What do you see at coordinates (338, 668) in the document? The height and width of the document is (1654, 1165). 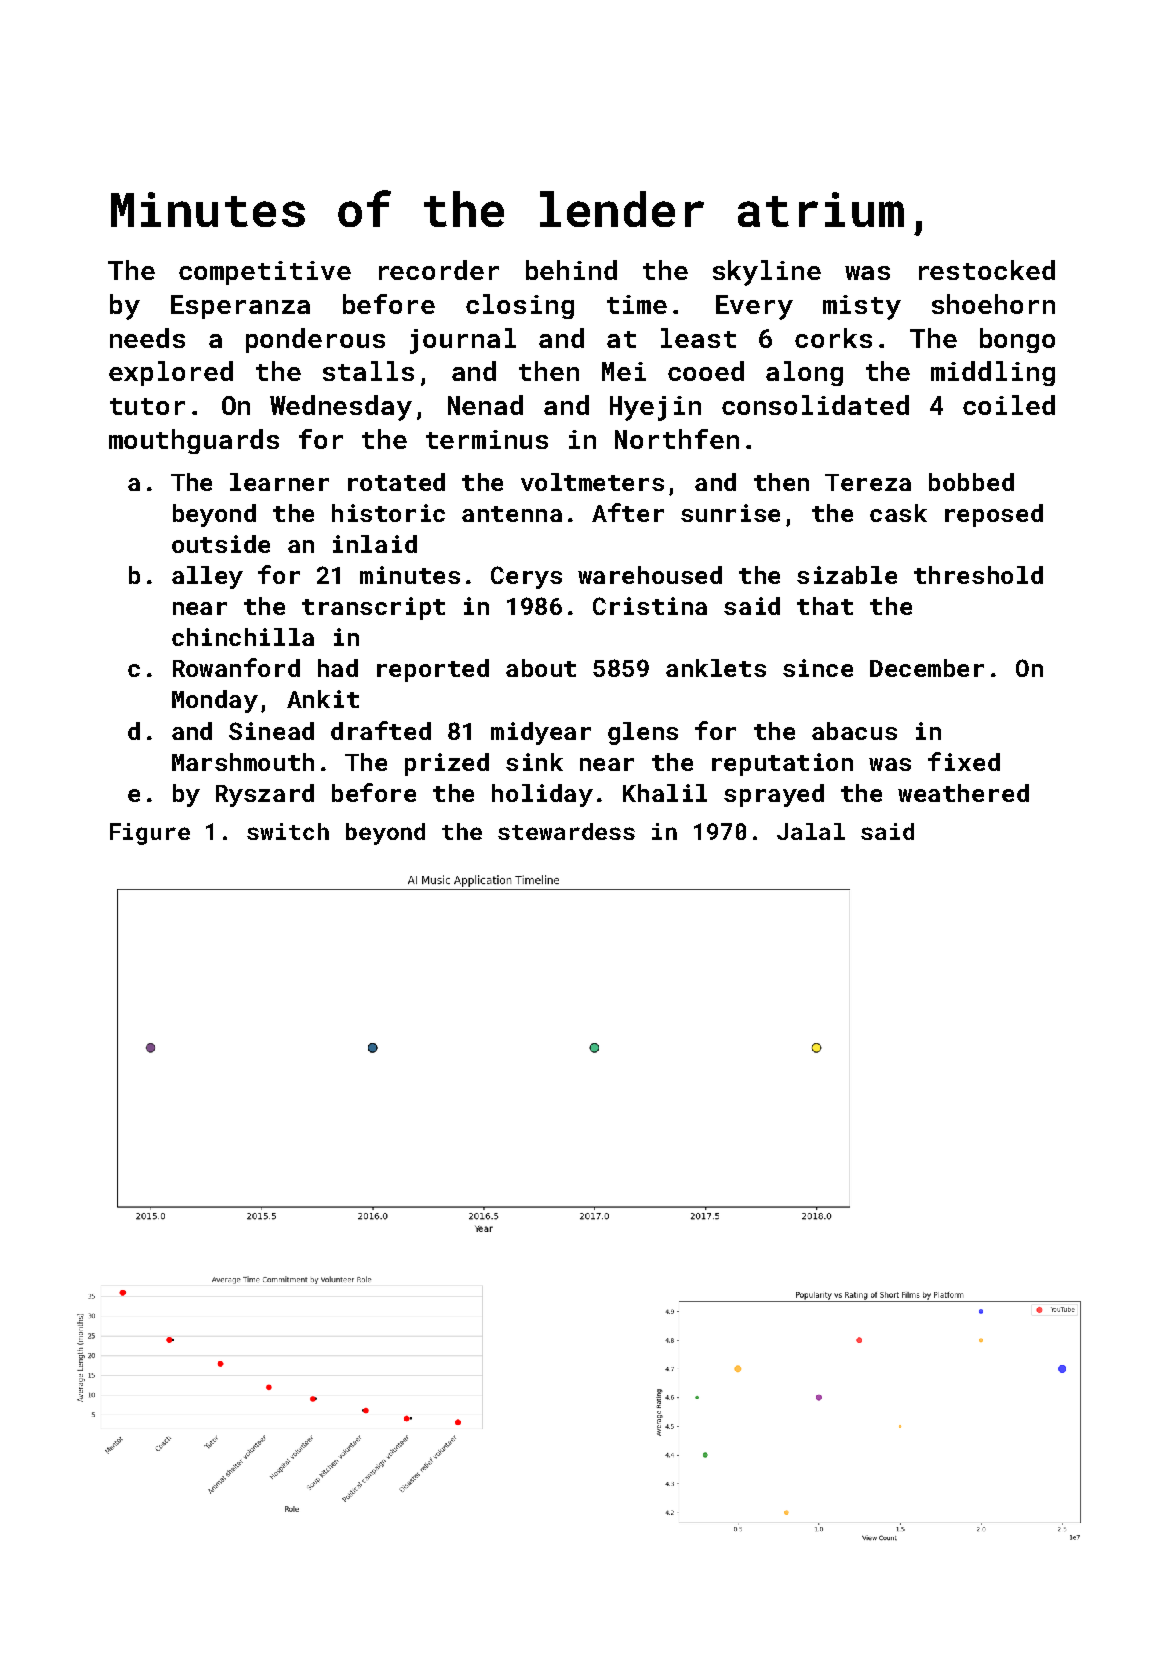 I see `had` at bounding box center [338, 668].
